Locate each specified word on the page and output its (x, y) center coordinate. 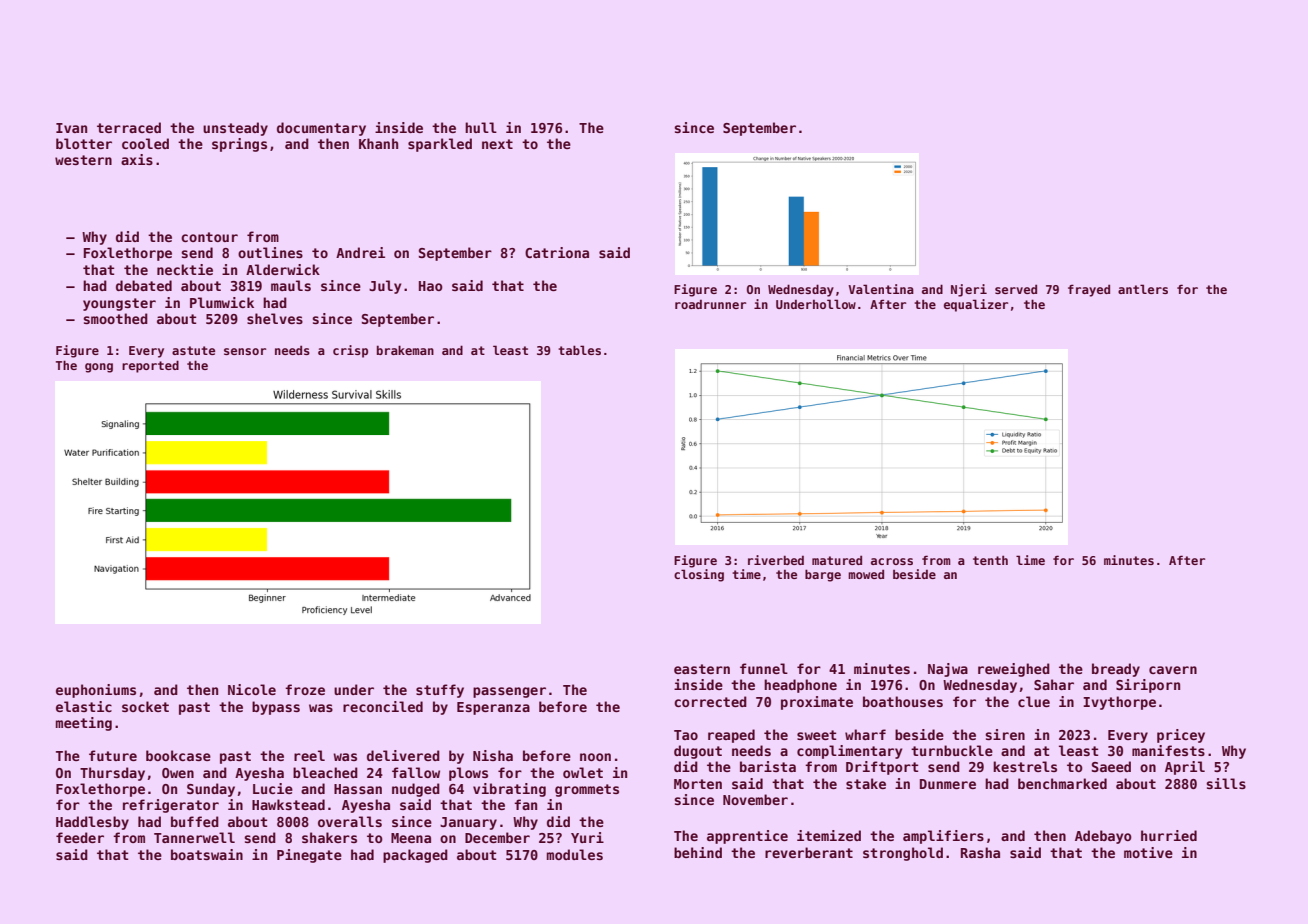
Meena (411, 838)
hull (481, 127)
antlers (1143, 289)
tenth (990, 560)
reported (150, 366)
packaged (415, 856)
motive (1148, 852)
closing (699, 575)
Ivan (71, 128)
